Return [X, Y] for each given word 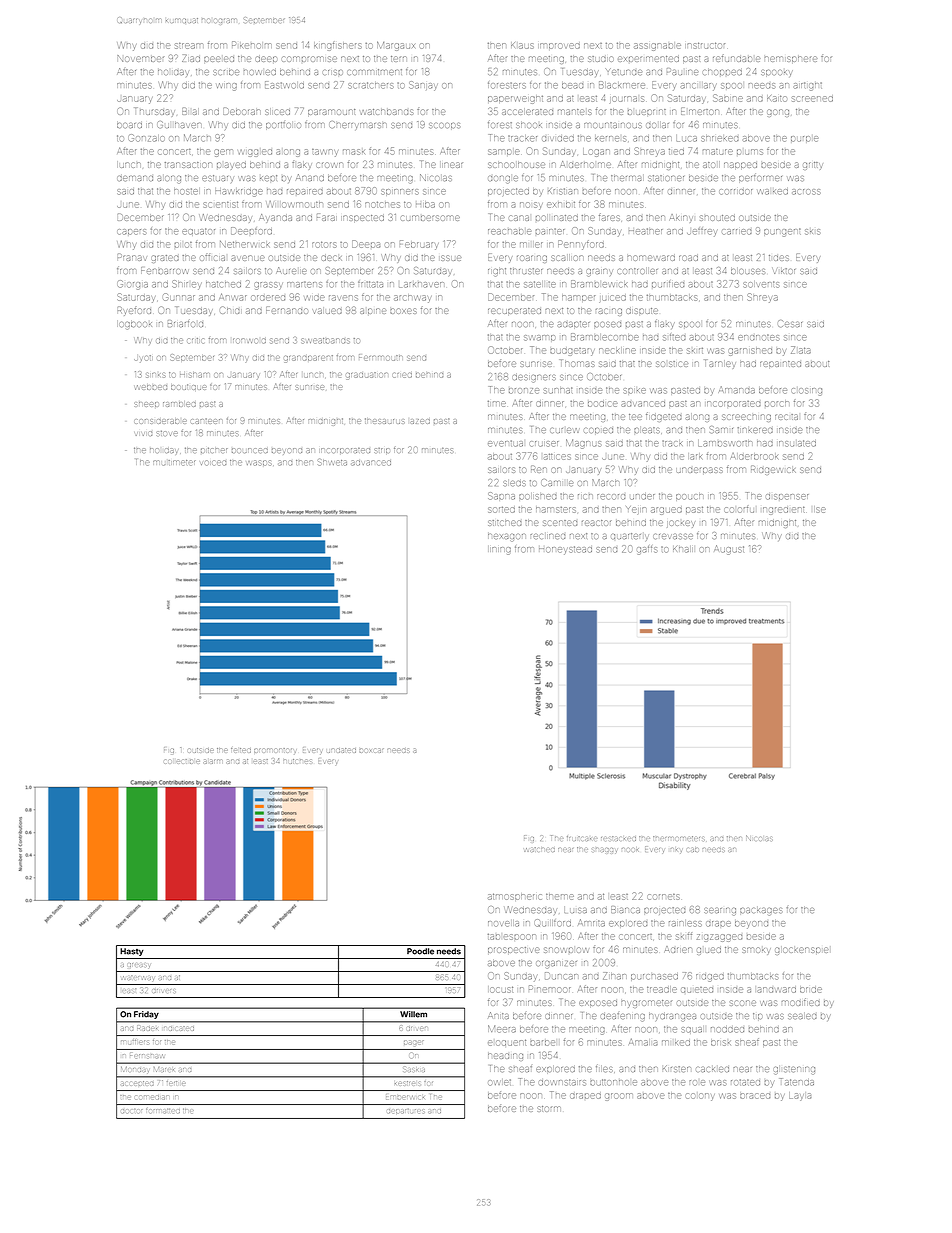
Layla [800, 1096]
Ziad [191, 58]
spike [634, 391]
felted [241, 750]
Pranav [132, 257]
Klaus [522, 45]
